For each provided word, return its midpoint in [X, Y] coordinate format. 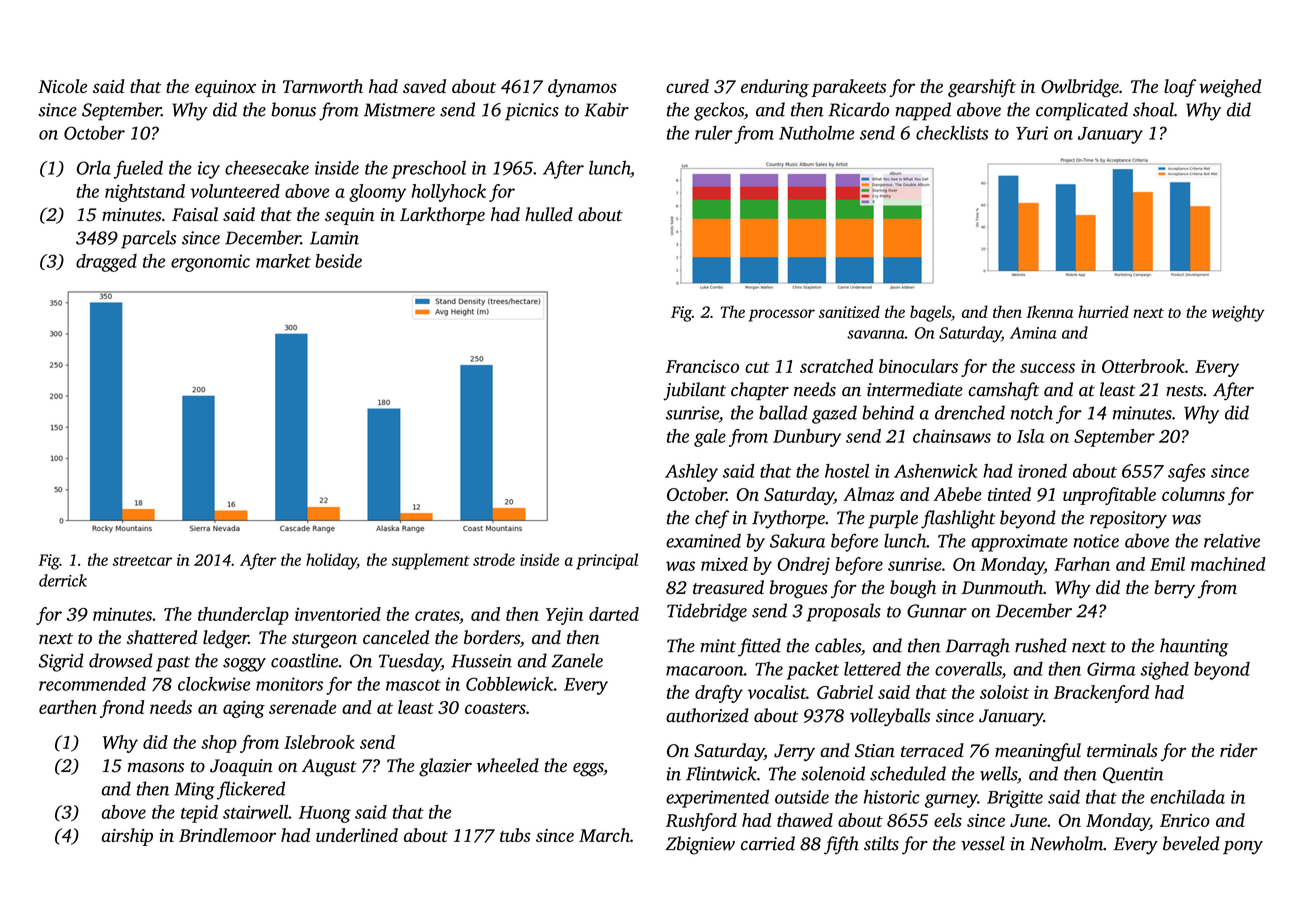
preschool [429, 169]
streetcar [142, 561]
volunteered [235, 191]
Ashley [691, 473]
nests [1184, 391]
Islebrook [319, 742]
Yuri [1032, 133]
